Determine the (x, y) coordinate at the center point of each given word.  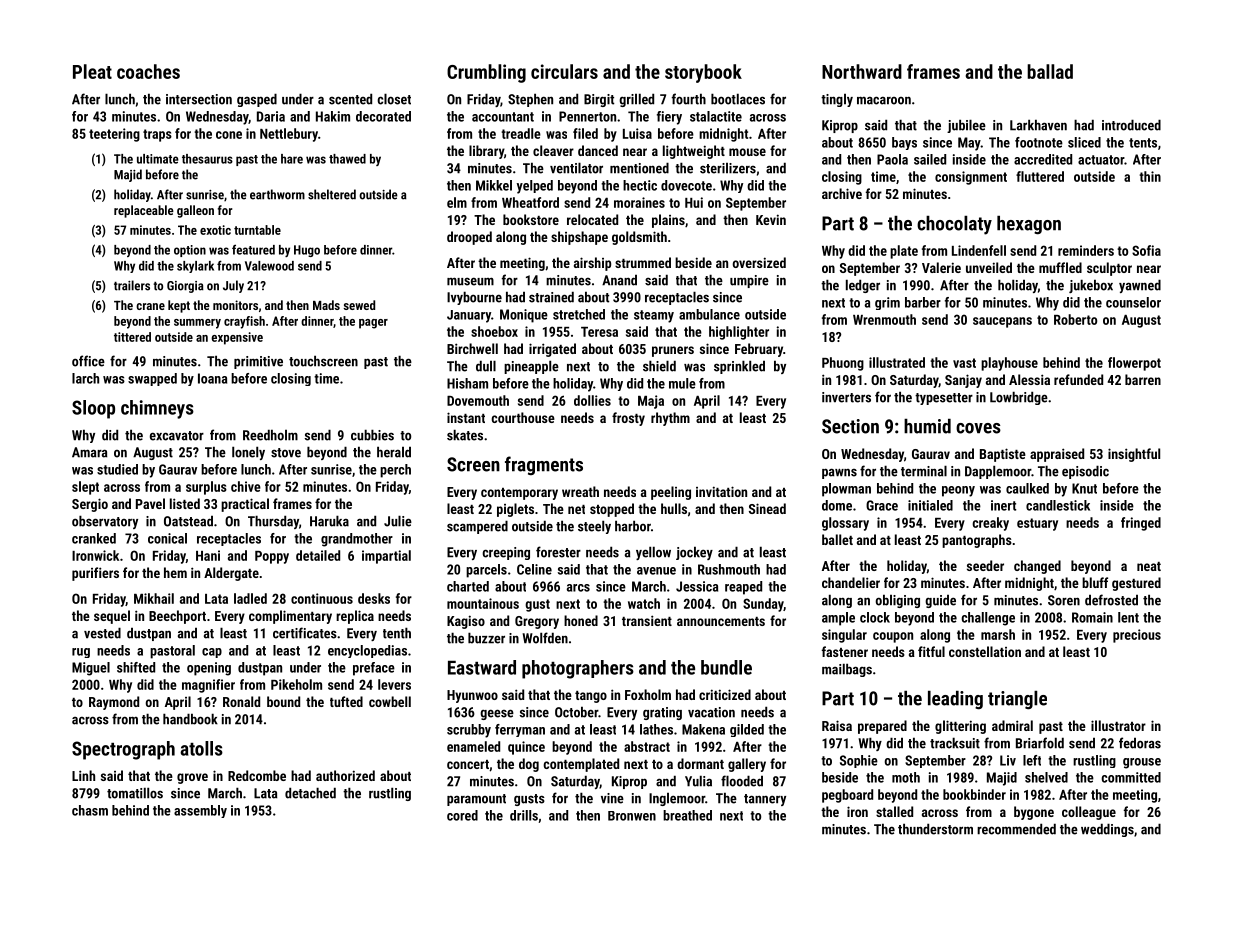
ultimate (158, 159)
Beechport (177, 617)
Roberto (1075, 319)
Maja (651, 402)
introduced (1131, 125)
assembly (200, 811)
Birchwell (472, 348)
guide (940, 601)
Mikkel (494, 185)
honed (581, 620)
